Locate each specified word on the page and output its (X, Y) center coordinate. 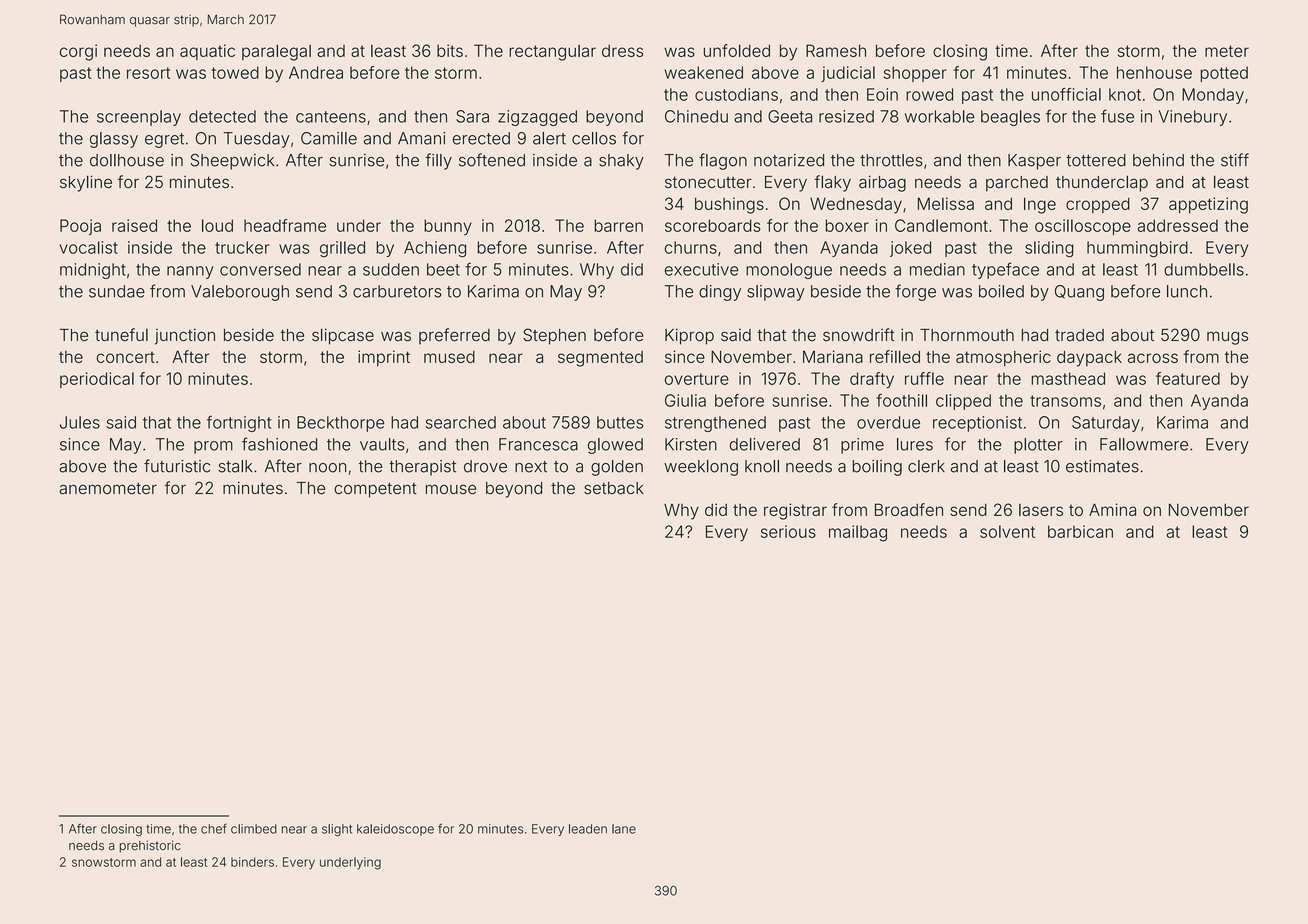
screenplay (139, 118)
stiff (1235, 160)
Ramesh (836, 50)
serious (788, 531)
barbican (1080, 531)
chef (214, 828)
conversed (260, 269)
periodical (97, 380)
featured (1188, 378)
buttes (620, 422)
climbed (254, 829)
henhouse (1154, 72)
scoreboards (713, 225)
